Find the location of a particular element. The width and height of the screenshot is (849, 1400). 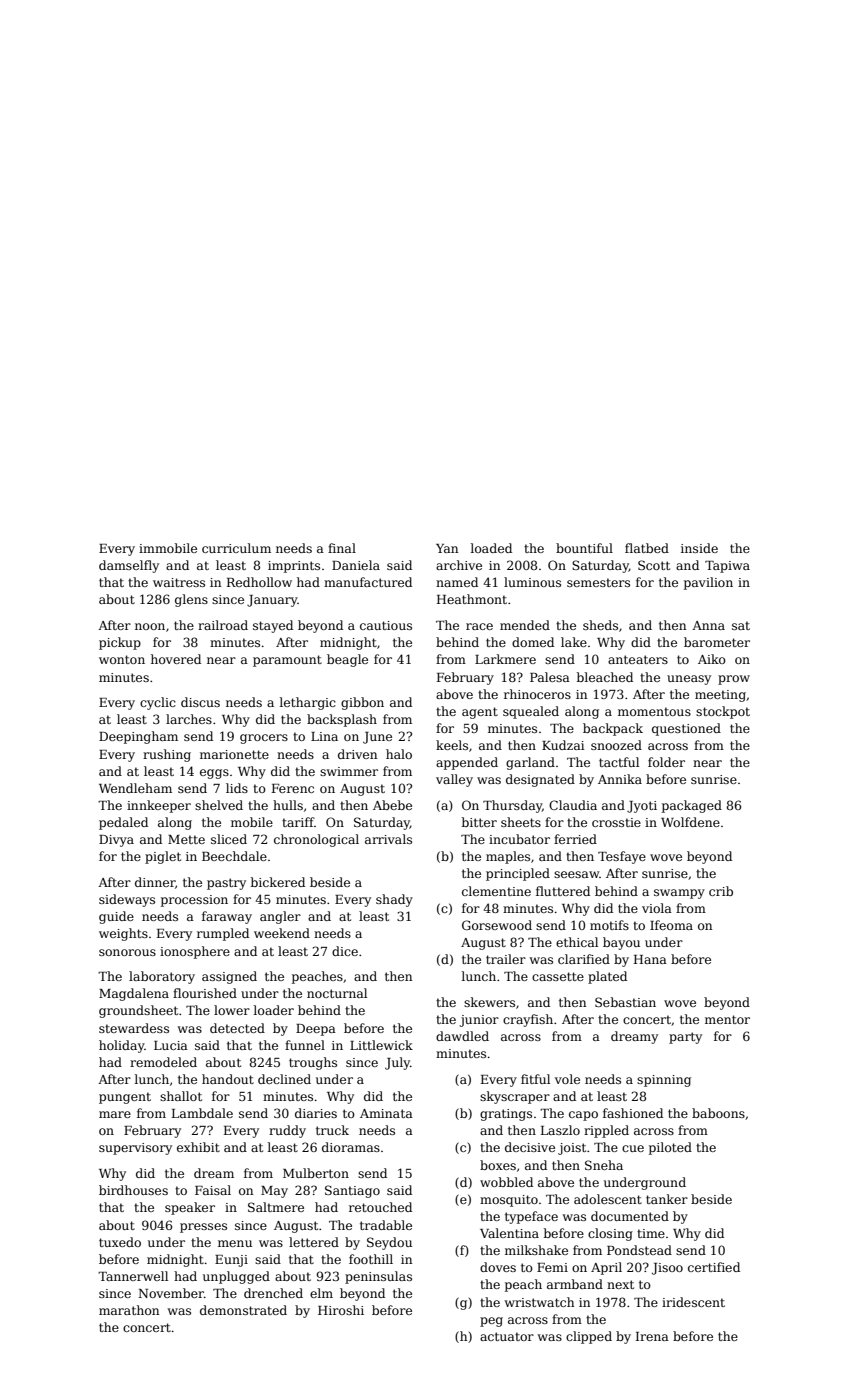

barometer is located at coordinates (717, 642).
